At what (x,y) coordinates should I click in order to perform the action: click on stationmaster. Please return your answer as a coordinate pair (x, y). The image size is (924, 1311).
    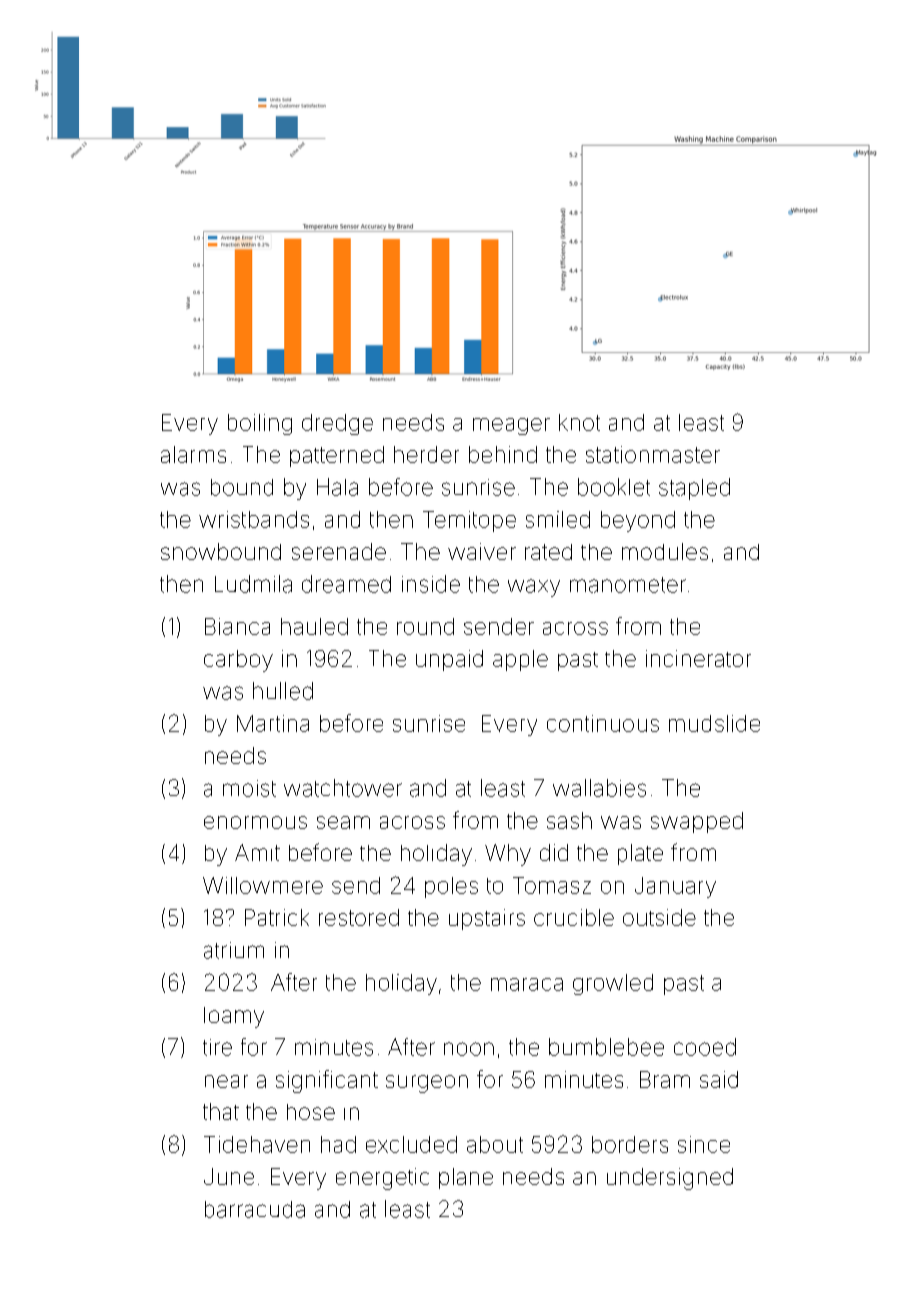
    Looking at the image, I should click on (653, 454).
